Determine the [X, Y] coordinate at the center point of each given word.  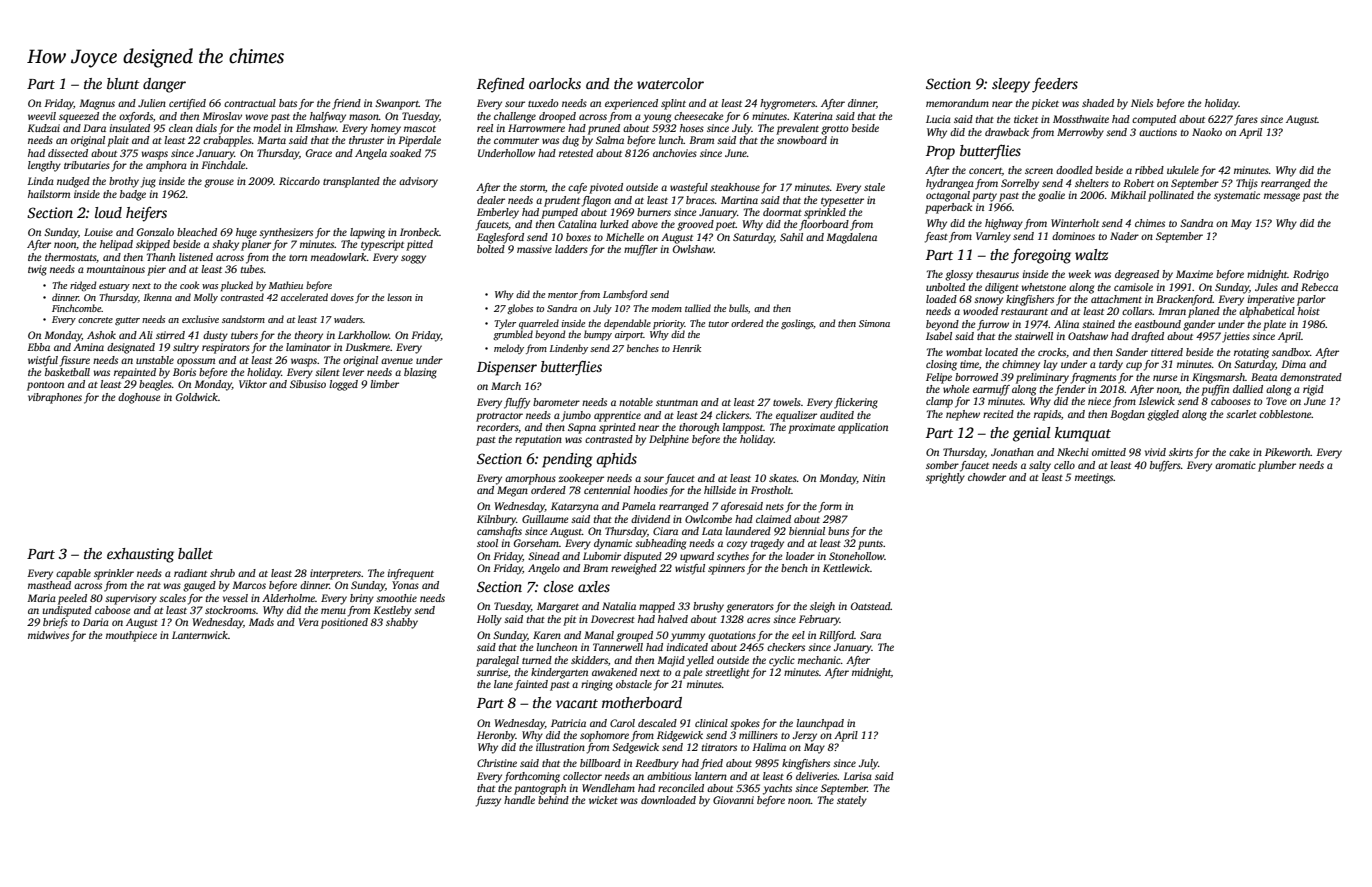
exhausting [140, 555]
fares [1246, 120]
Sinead [544, 556]
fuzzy [488, 801]
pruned [604, 129]
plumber [1277, 466]
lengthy [44, 166]
